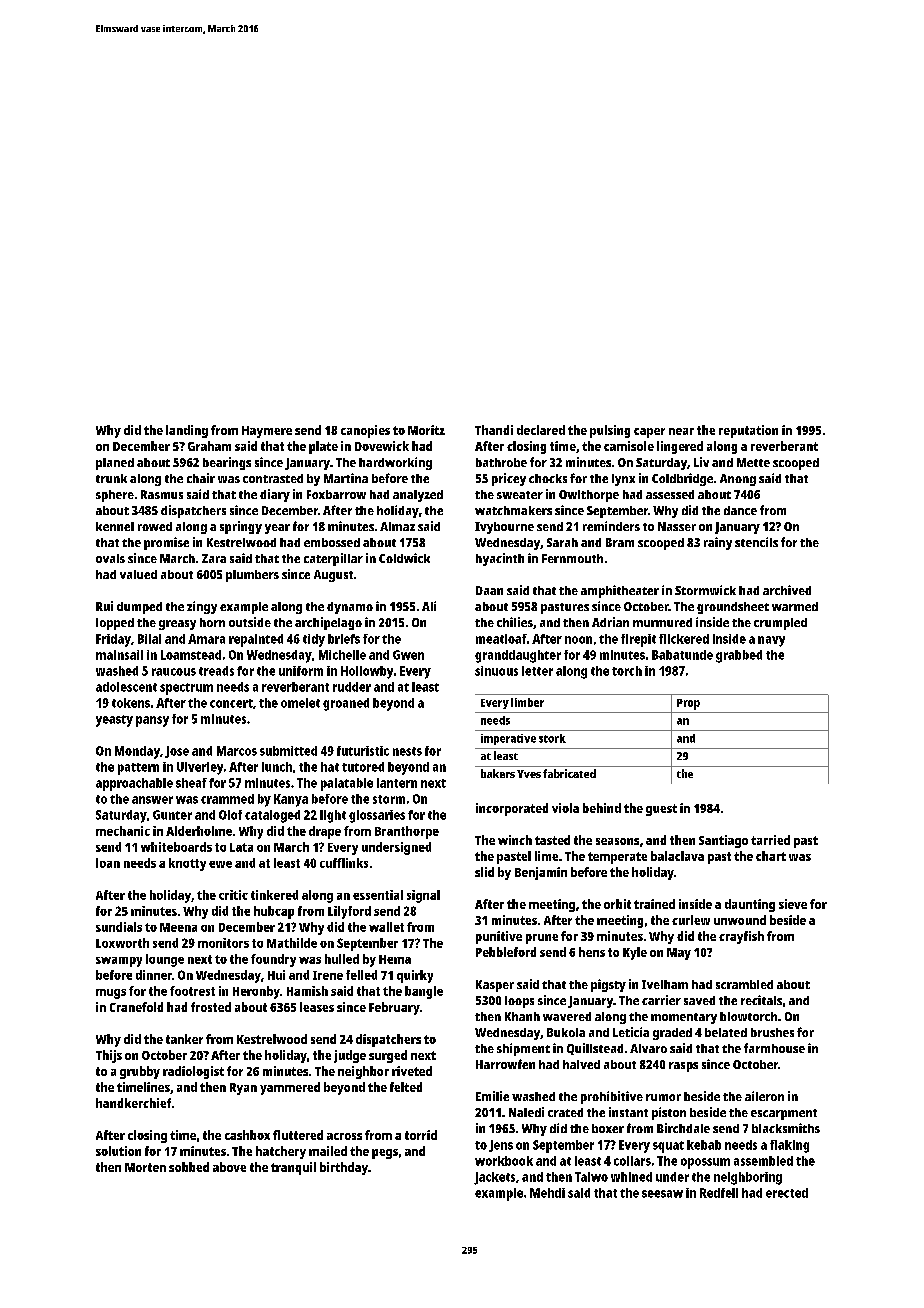 Image resolution: width=924 pixels, height=1308 pixels. Describe the element at coordinates (412, 1071) in the document. I see `riveted` at that location.
